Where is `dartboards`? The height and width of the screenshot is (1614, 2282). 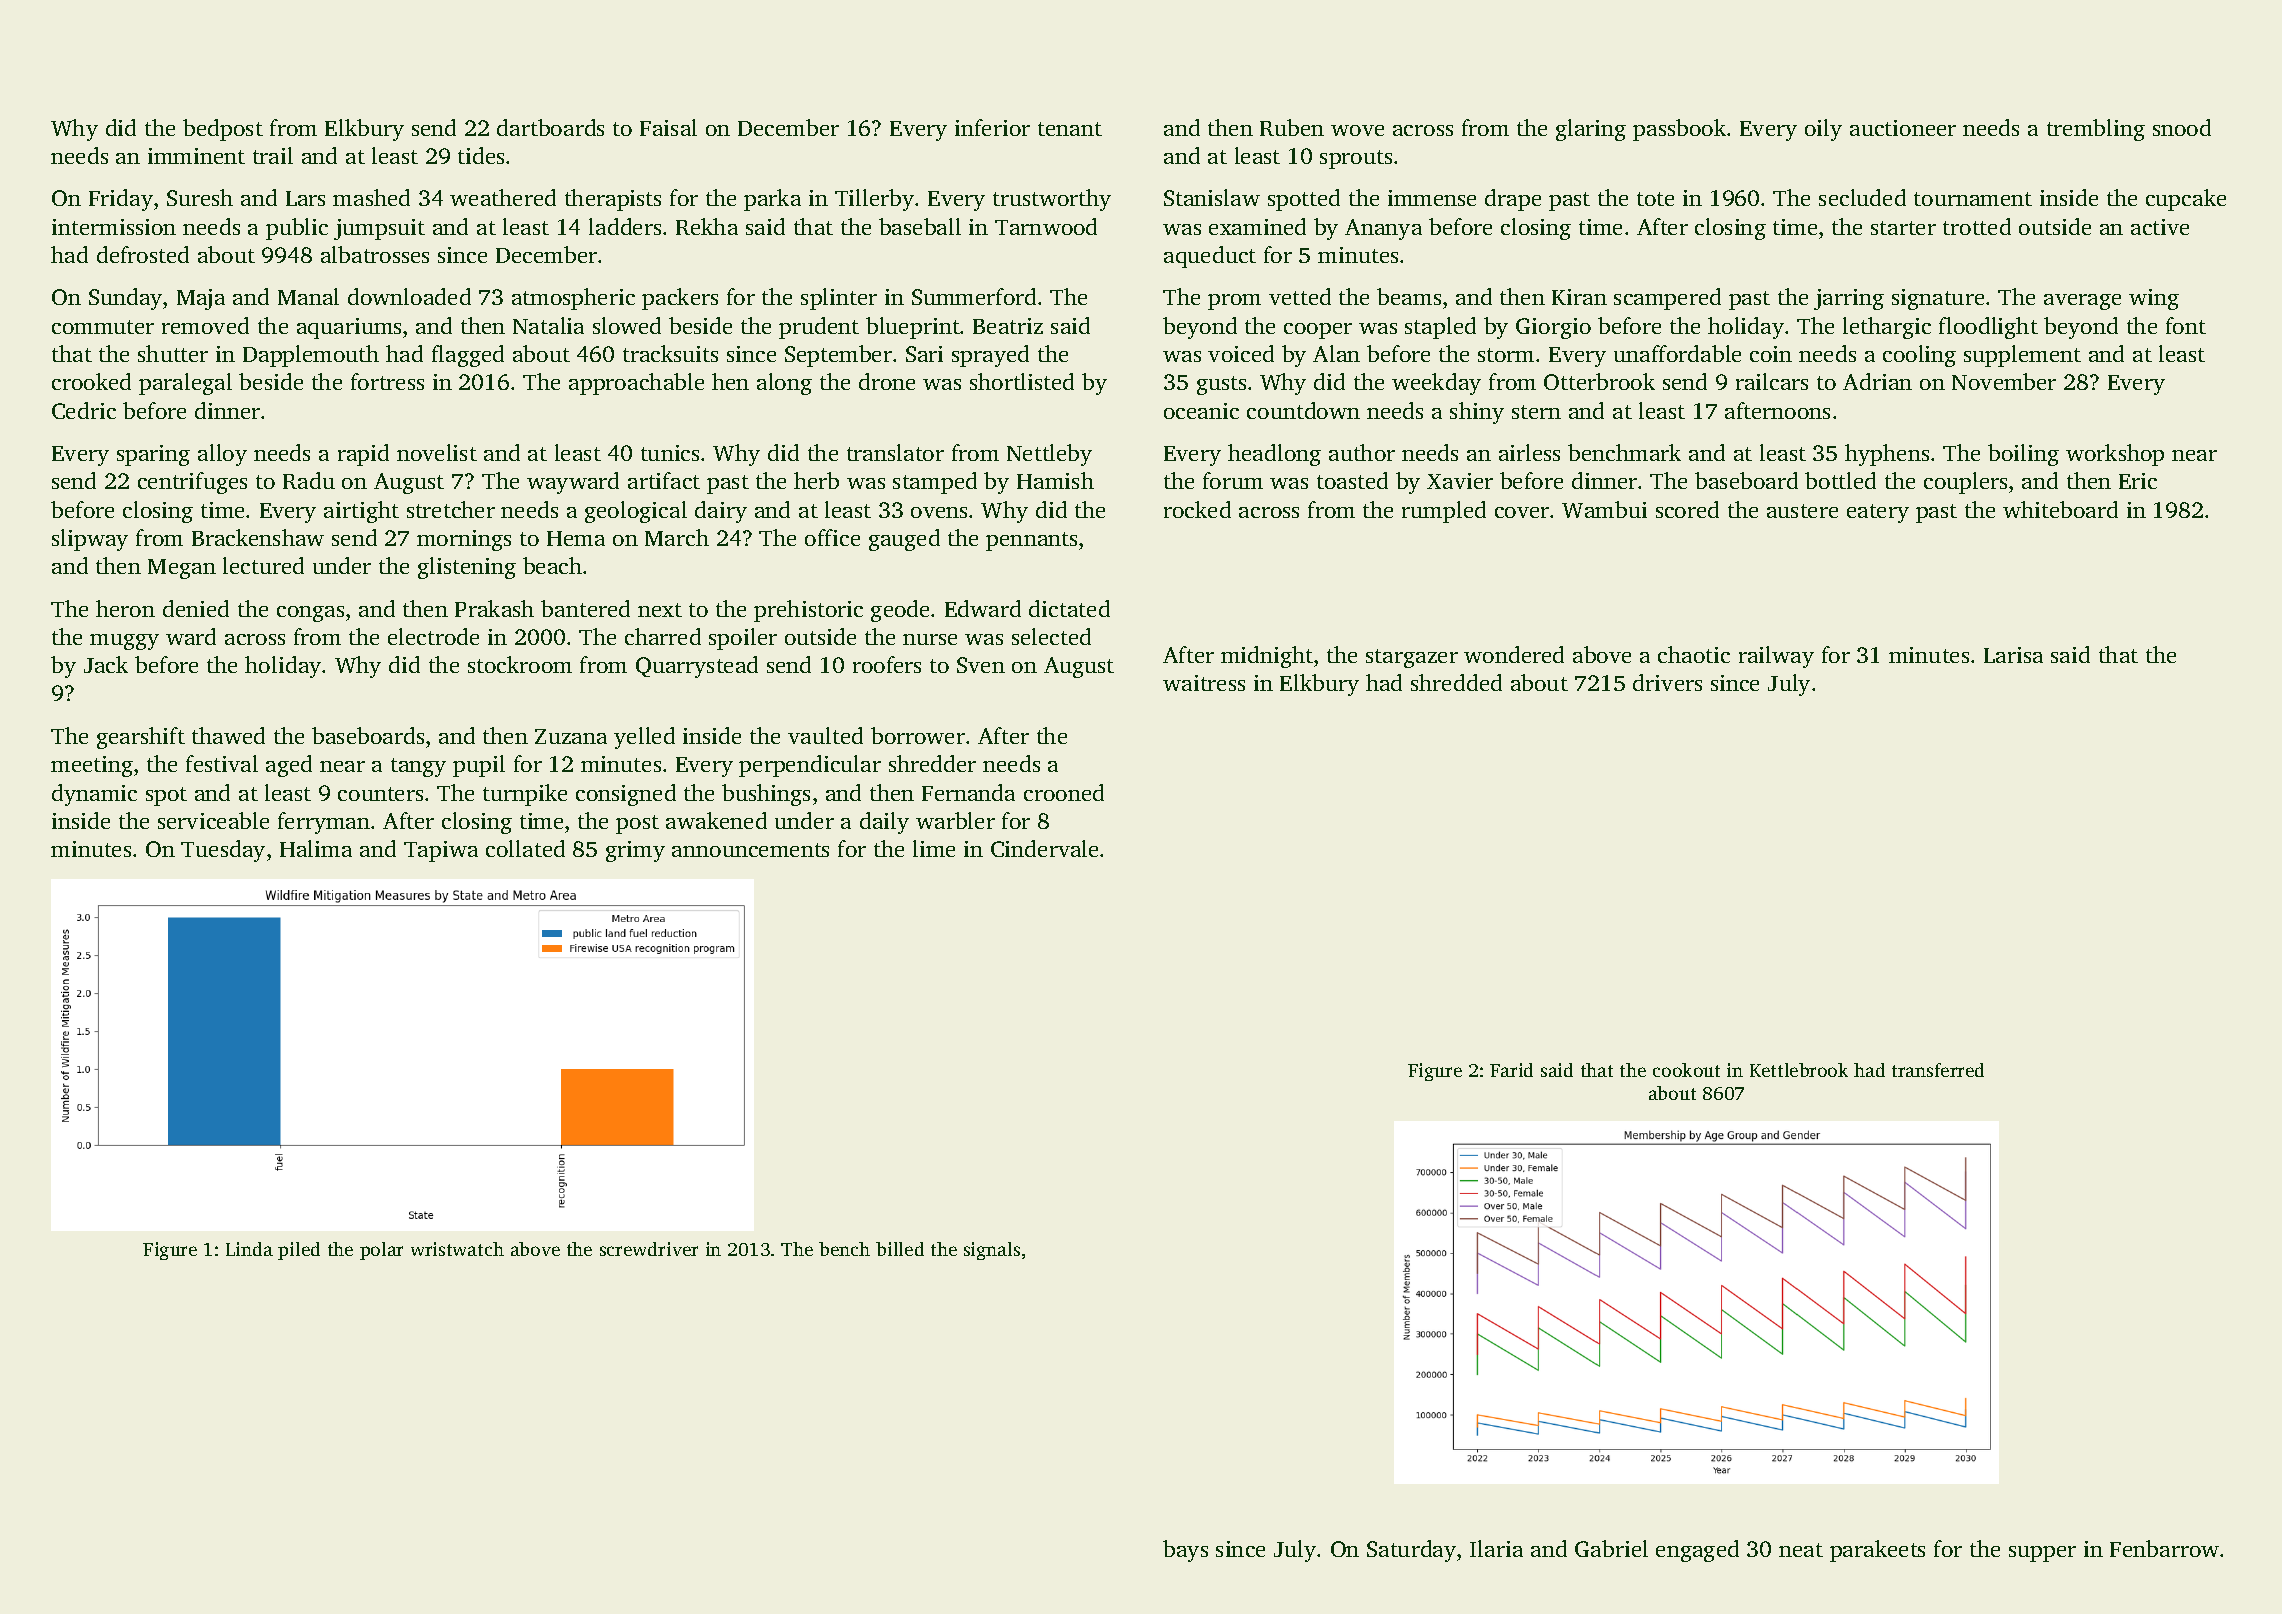 dartboards is located at coordinates (550, 127).
